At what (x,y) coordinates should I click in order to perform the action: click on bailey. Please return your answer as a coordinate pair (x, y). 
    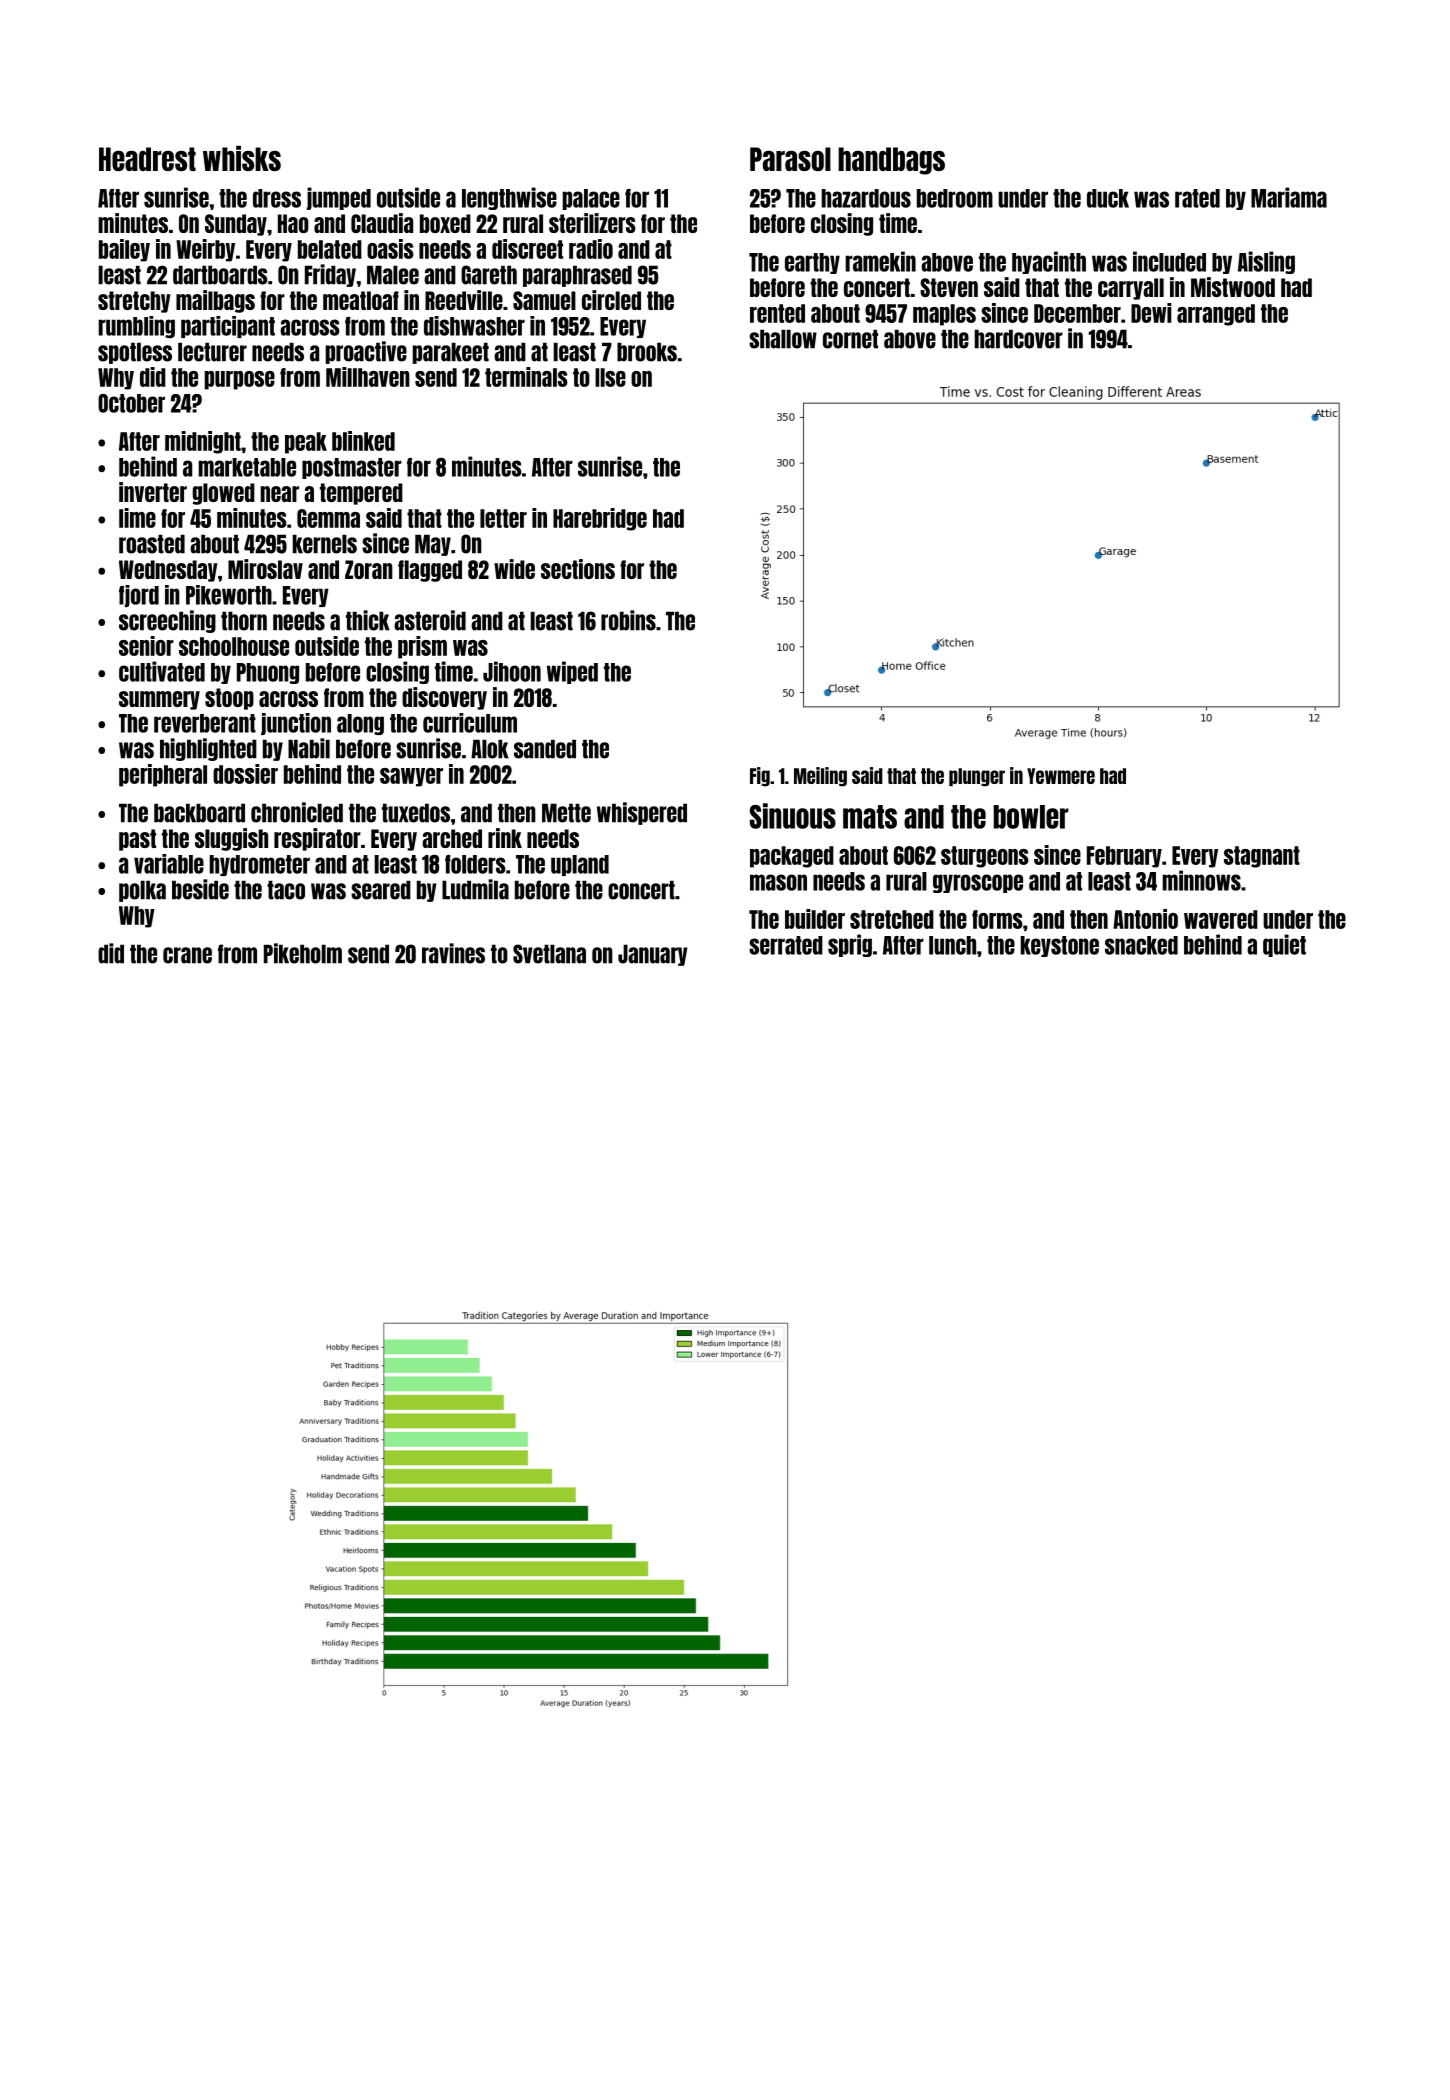
    Looking at the image, I should click on (124, 250).
